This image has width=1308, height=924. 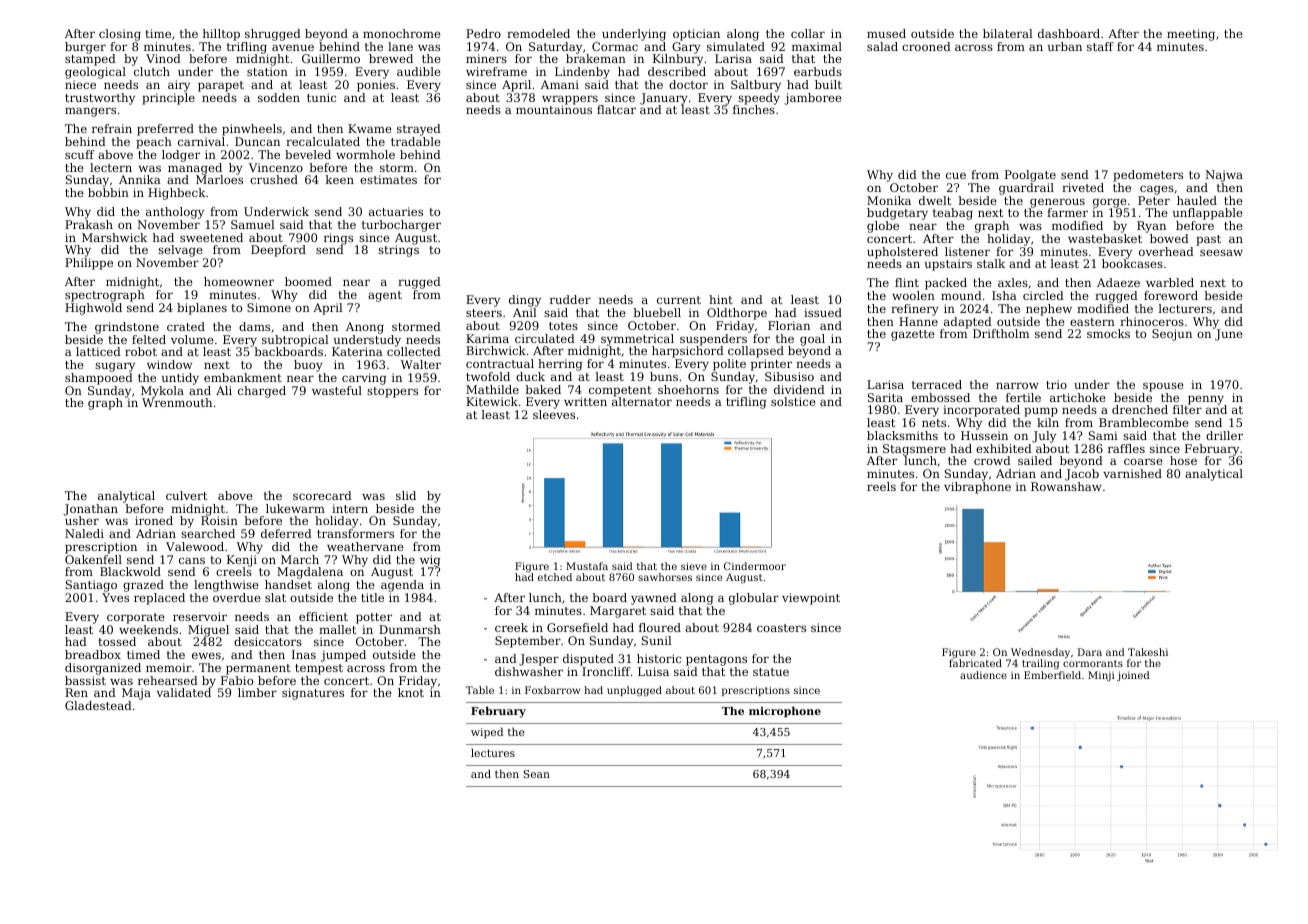 I want to click on Sean, so click(x=536, y=774).
